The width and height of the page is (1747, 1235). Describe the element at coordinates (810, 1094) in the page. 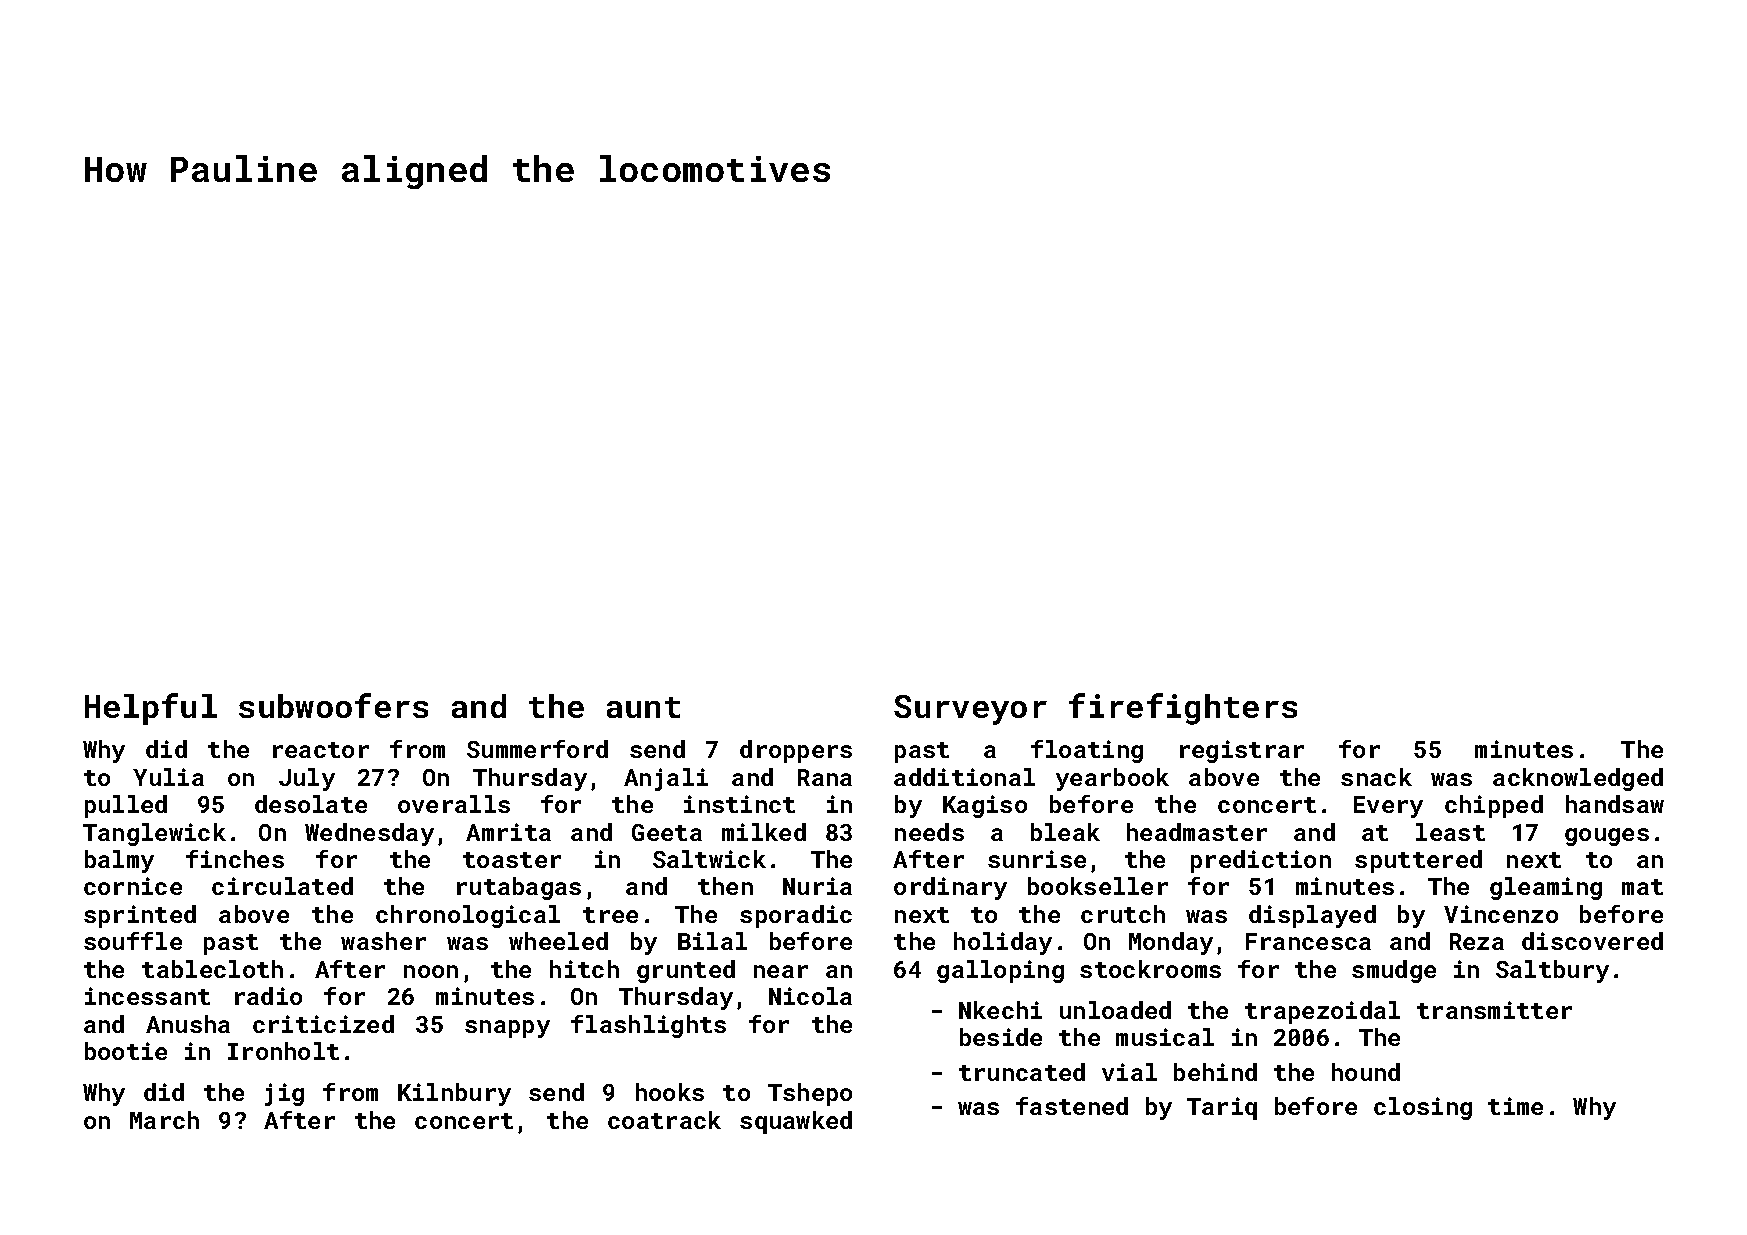

I see `Tshepo` at that location.
